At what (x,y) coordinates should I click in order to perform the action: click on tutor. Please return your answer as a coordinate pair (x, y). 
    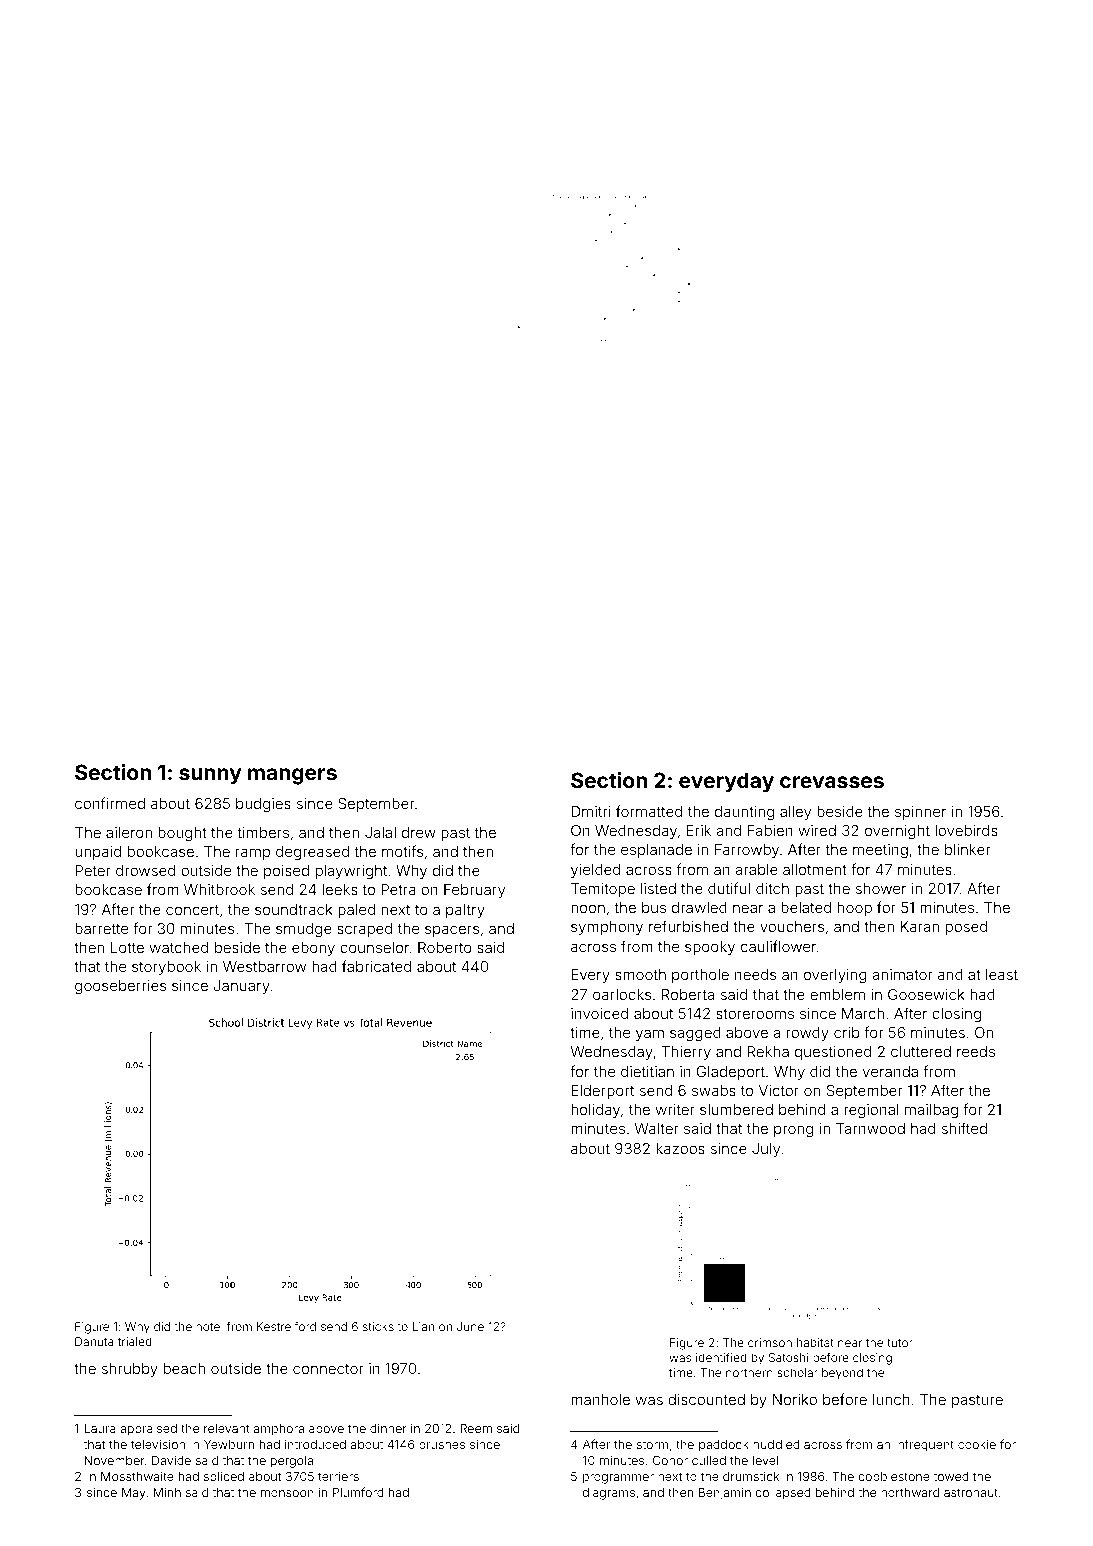
    Looking at the image, I should click on (900, 1343).
